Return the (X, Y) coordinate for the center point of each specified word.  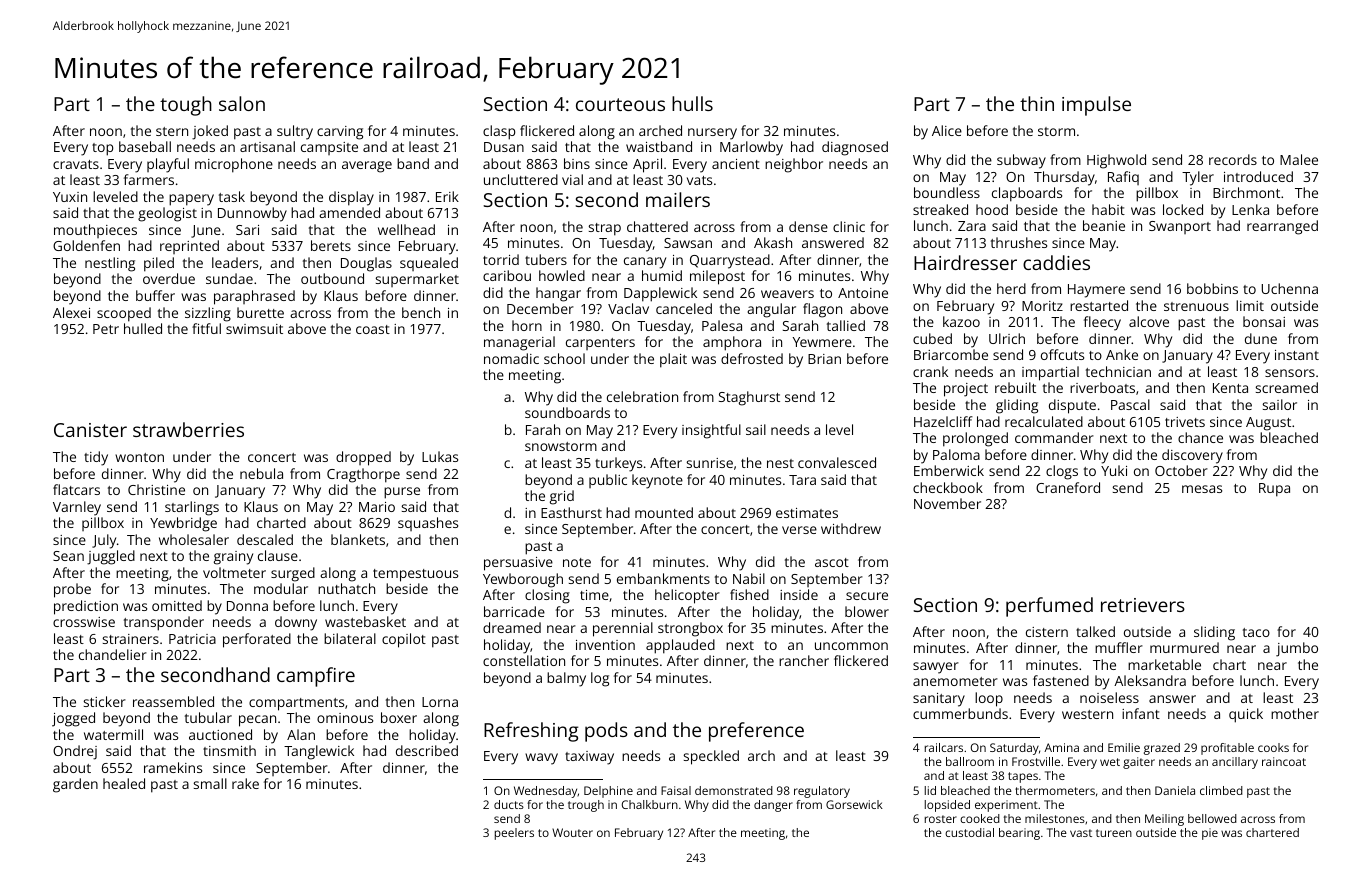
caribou (507, 275)
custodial (969, 832)
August (1268, 424)
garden (75, 785)
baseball (145, 146)
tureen (1114, 833)
